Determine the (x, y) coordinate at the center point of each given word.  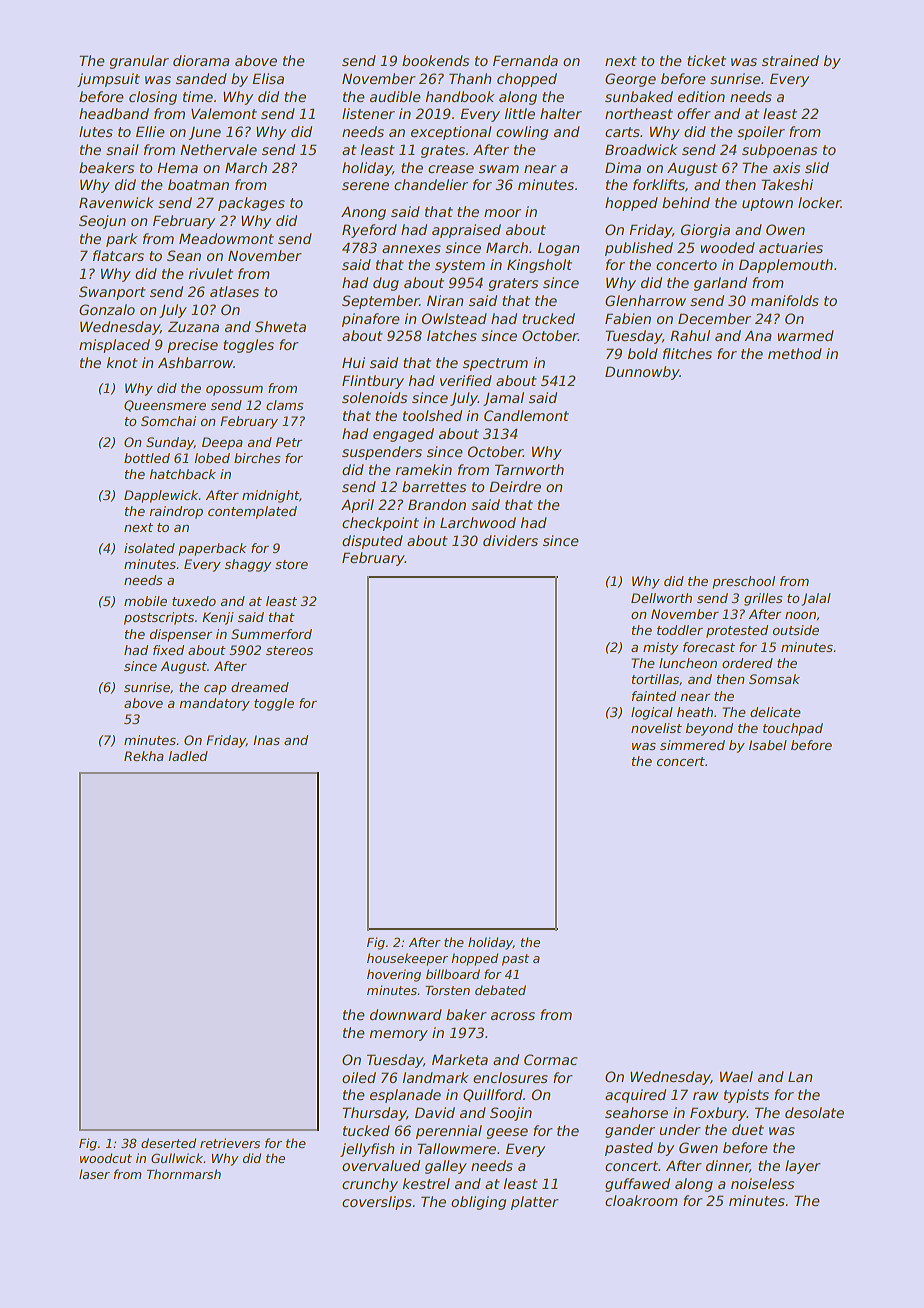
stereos (289, 650)
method (795, 353)
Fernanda (525, 60)
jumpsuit (108, 80)
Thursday (374, 1114)
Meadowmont (226, 238)
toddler (680, 630)
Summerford (271, 634)
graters (513, 284)
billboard (453, 974)
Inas (266, 740)
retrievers (230, 1143)
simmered (692, 745)
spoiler (761, 133)
